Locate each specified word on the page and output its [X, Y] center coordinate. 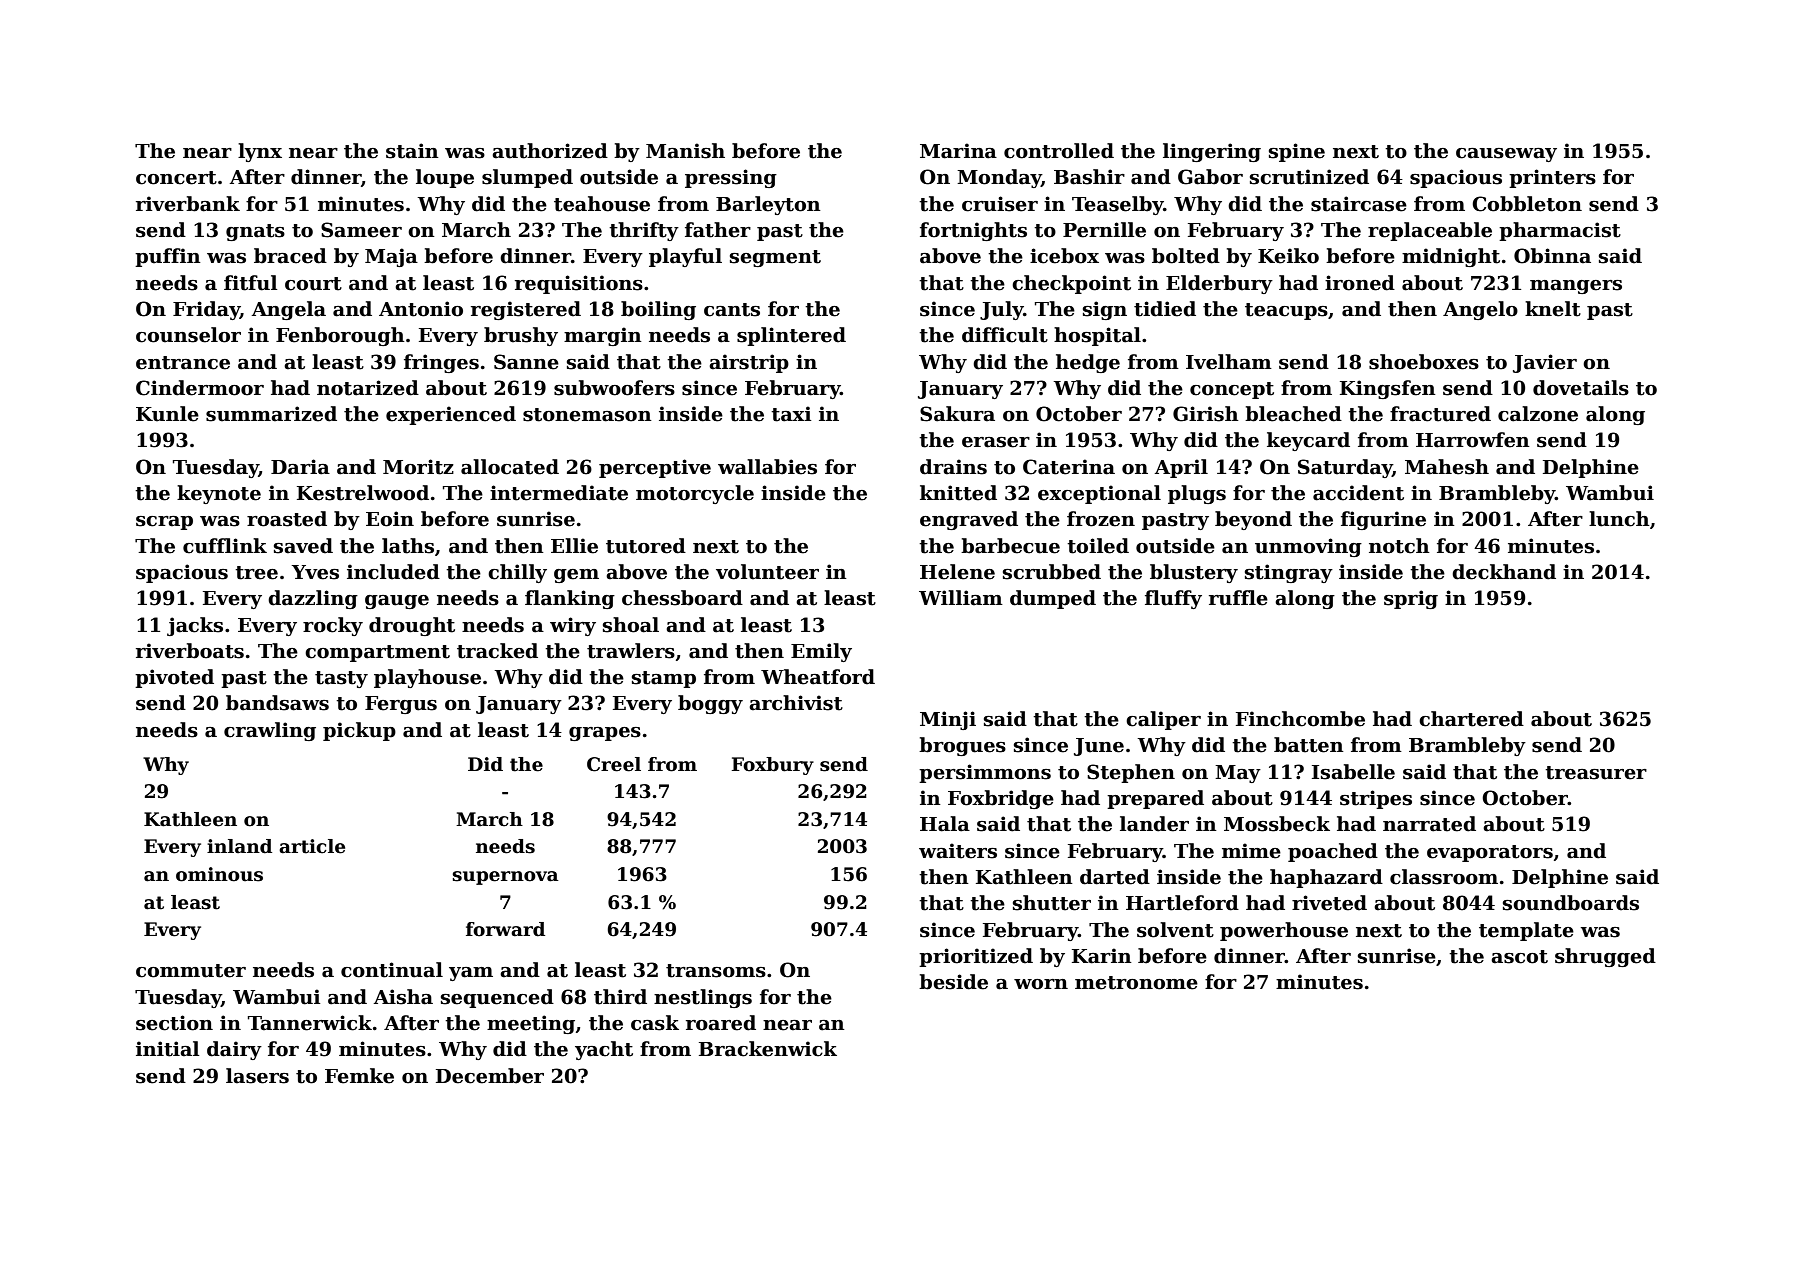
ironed [1360, 283]
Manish [685, 151]
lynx [260, 152]
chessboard [682, 598]
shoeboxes [1424, 362]
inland [239, 846]
